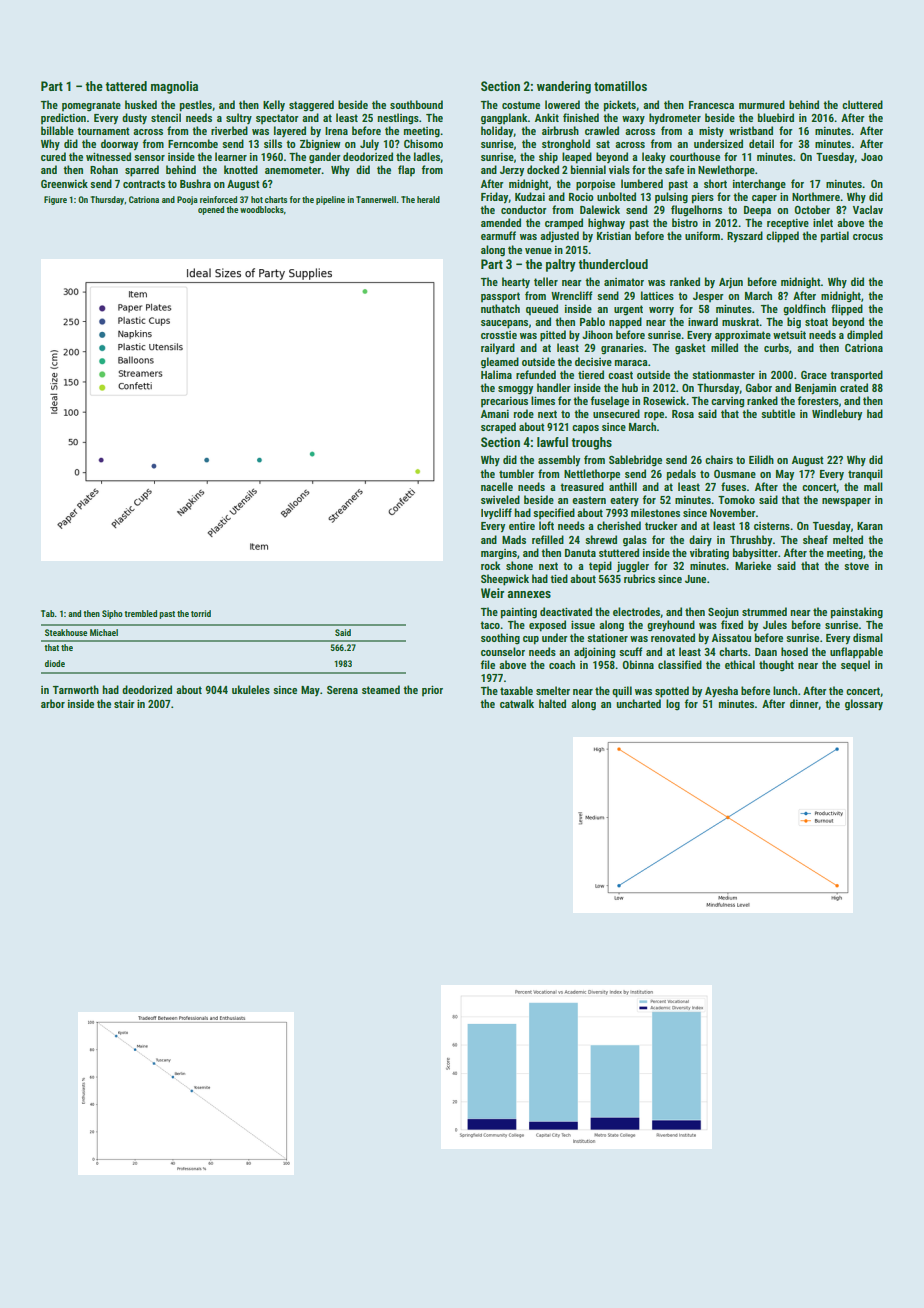 The height and width of the screenshot is (1308, 924). Describe the element at coordinates (48, 613) in the screenshot. I see `Tab` at that location.
